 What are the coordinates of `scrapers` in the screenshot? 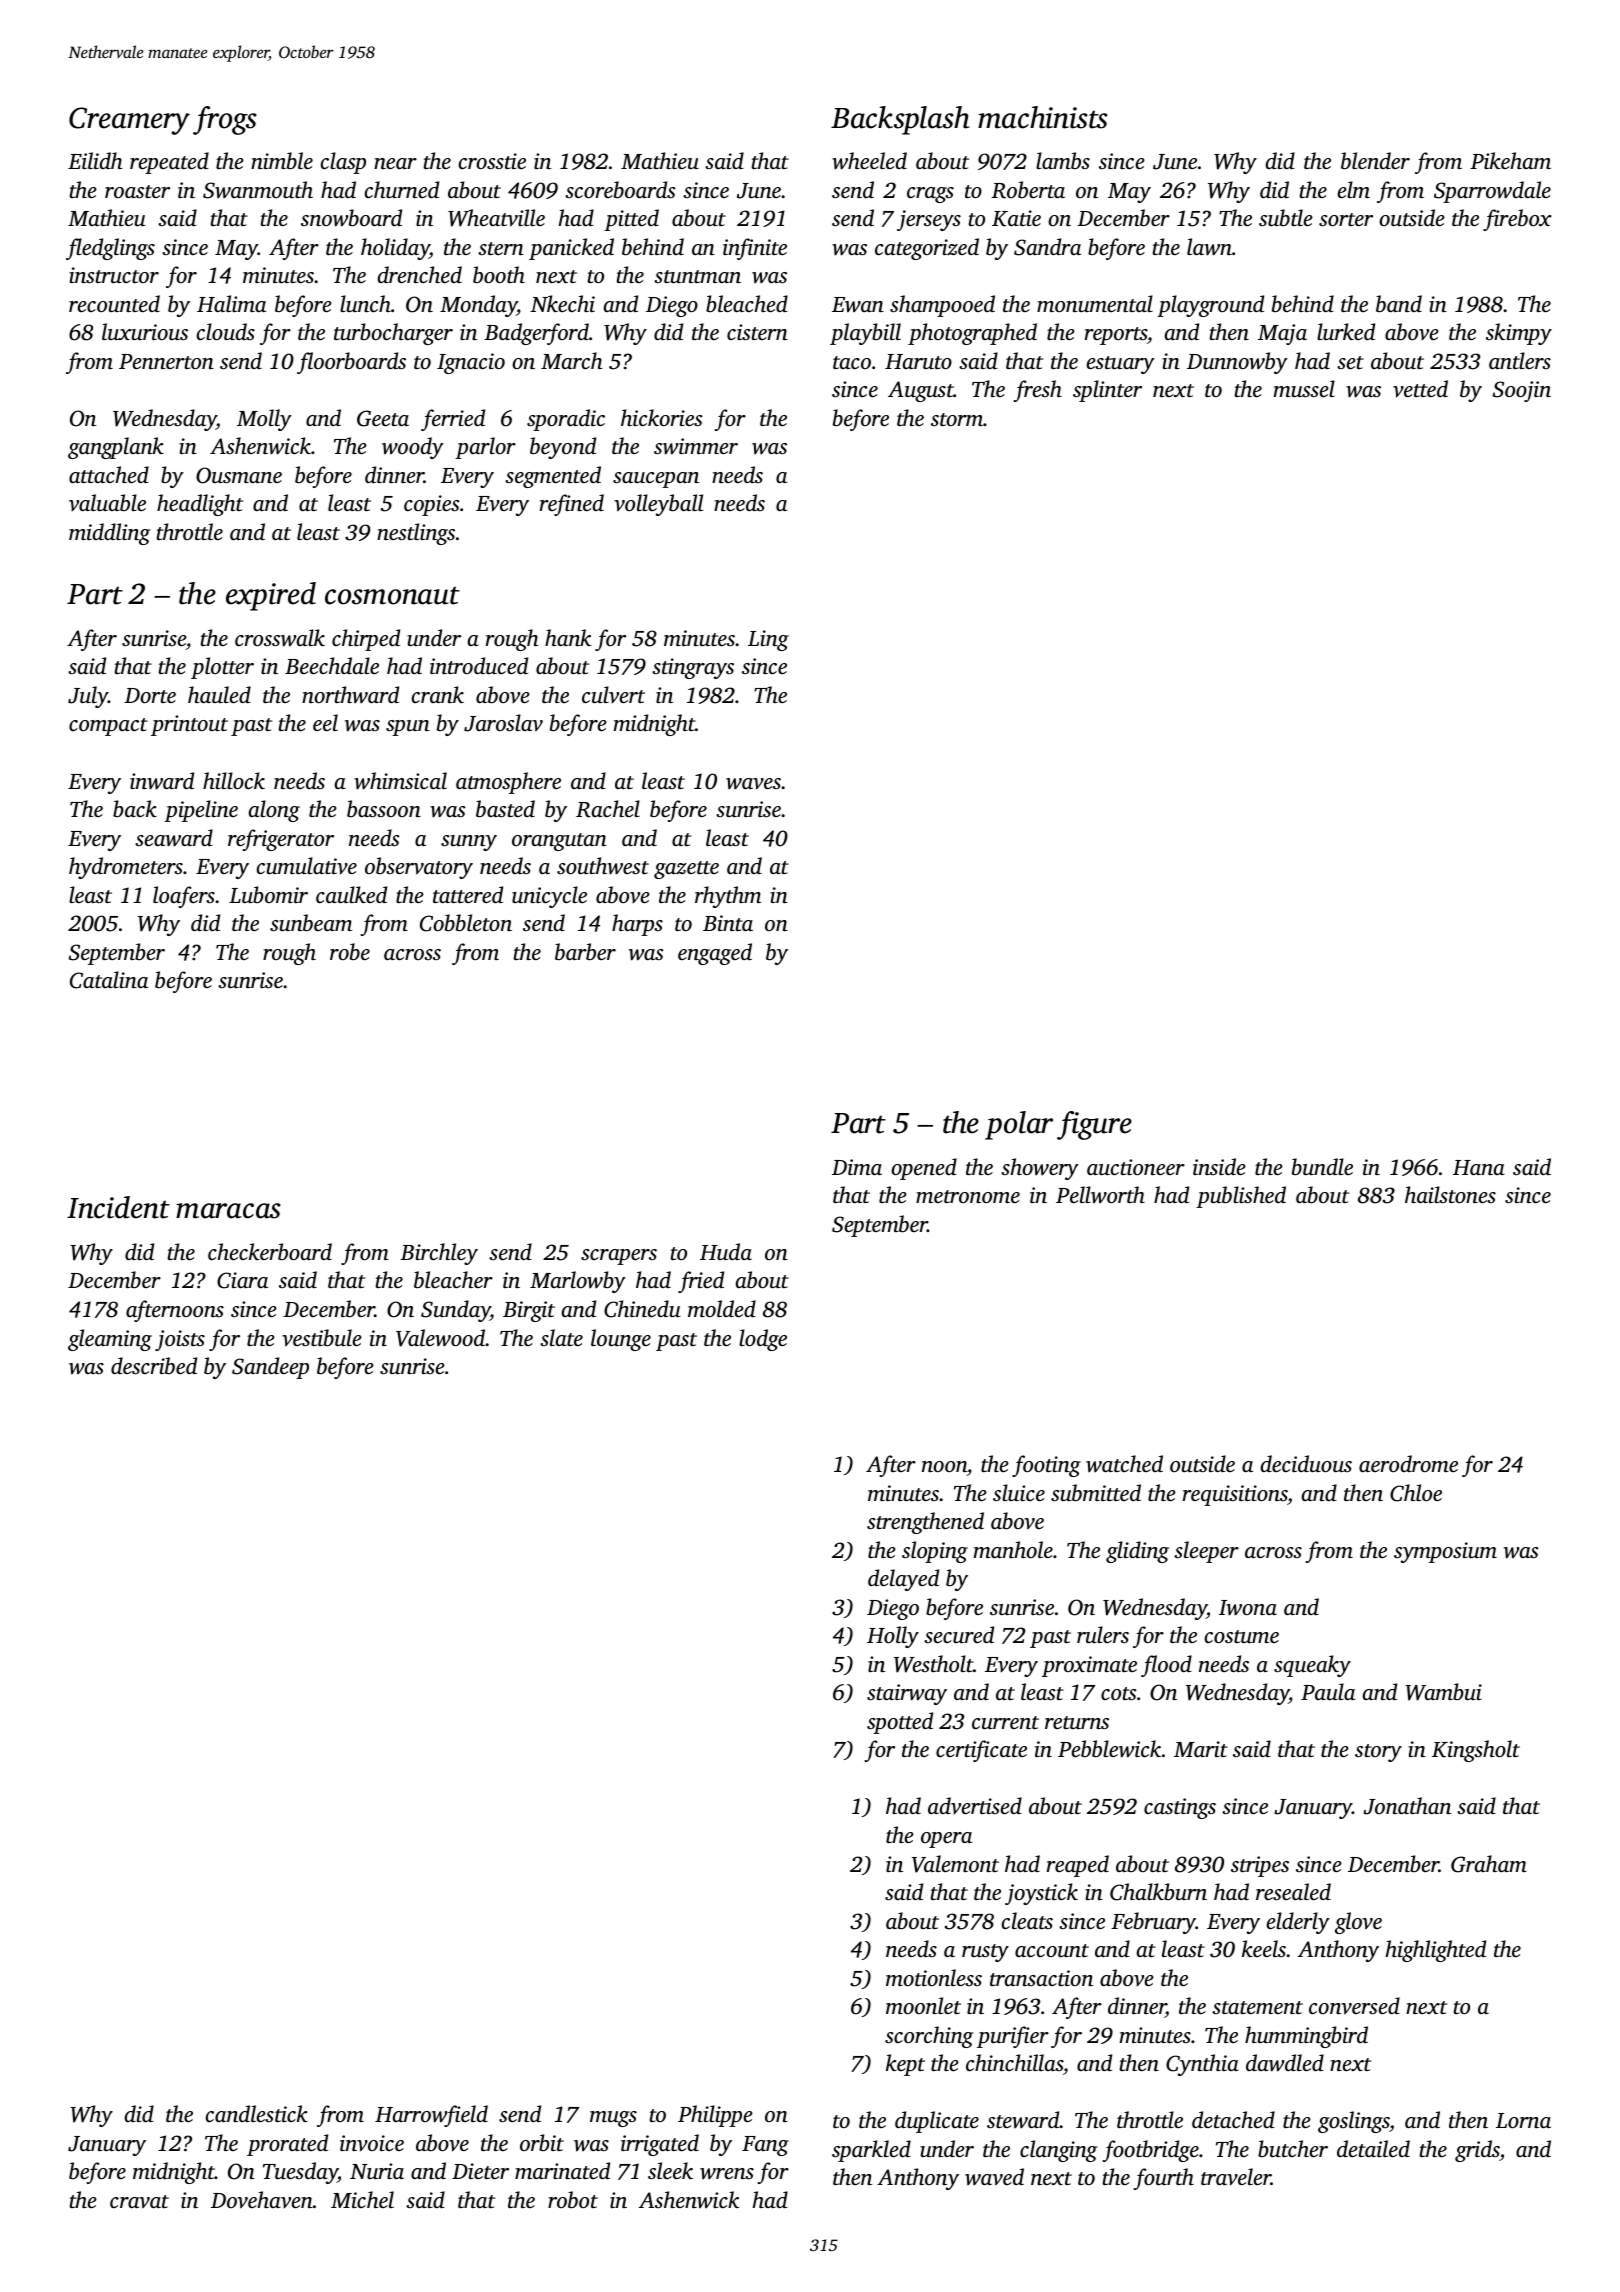 It's located at (619, 1257).
